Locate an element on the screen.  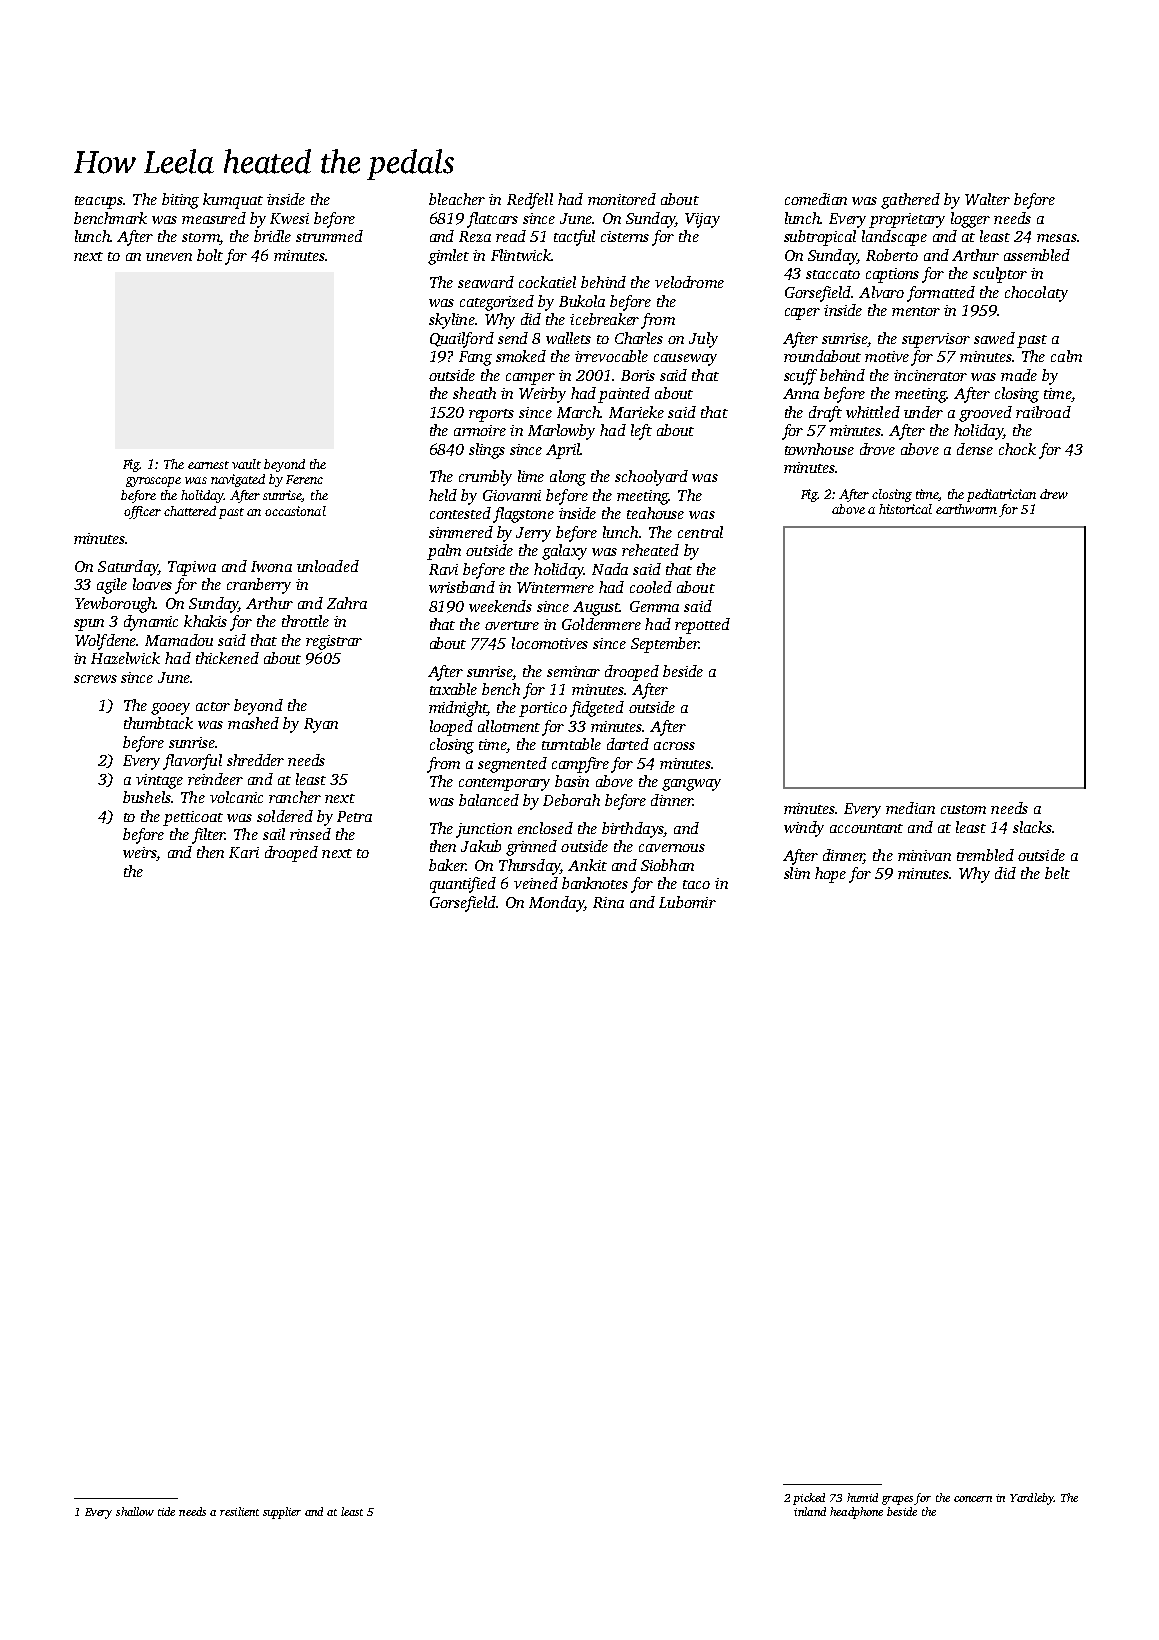
windy is located at coordinates (804, 829).
